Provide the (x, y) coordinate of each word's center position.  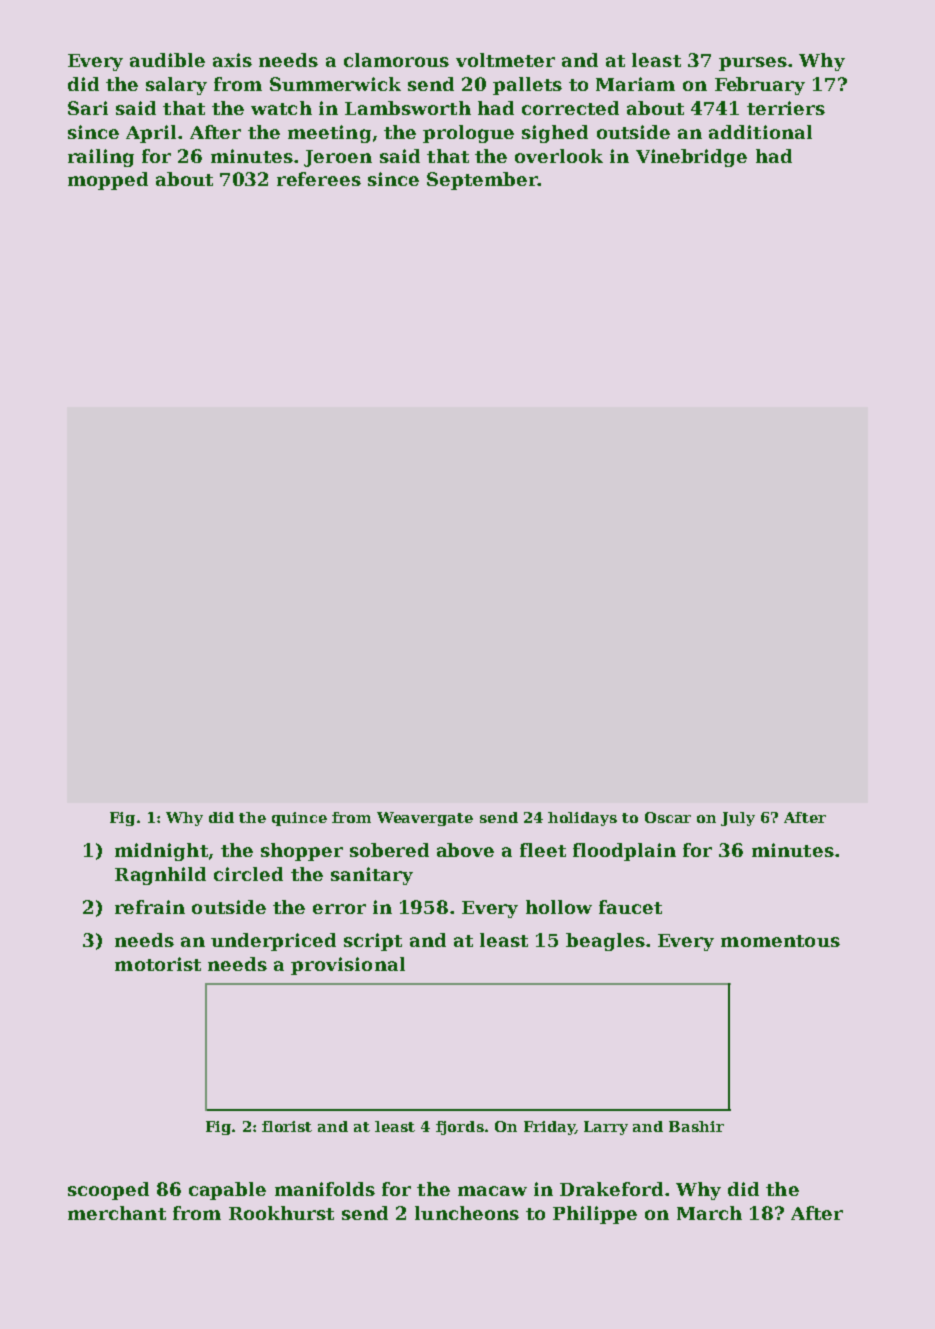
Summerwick (335, 84)
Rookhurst (281, 1213)
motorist (158, 964)
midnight (161, 852)
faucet (630, 907)
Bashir (696, 1126)
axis (232, 60)
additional (760, 132)
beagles (605, 942)
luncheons (467, 1213)
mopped (108, 181)
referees (319, 179)
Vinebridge (691, 158)
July (738, 819)
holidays (582, 819)
